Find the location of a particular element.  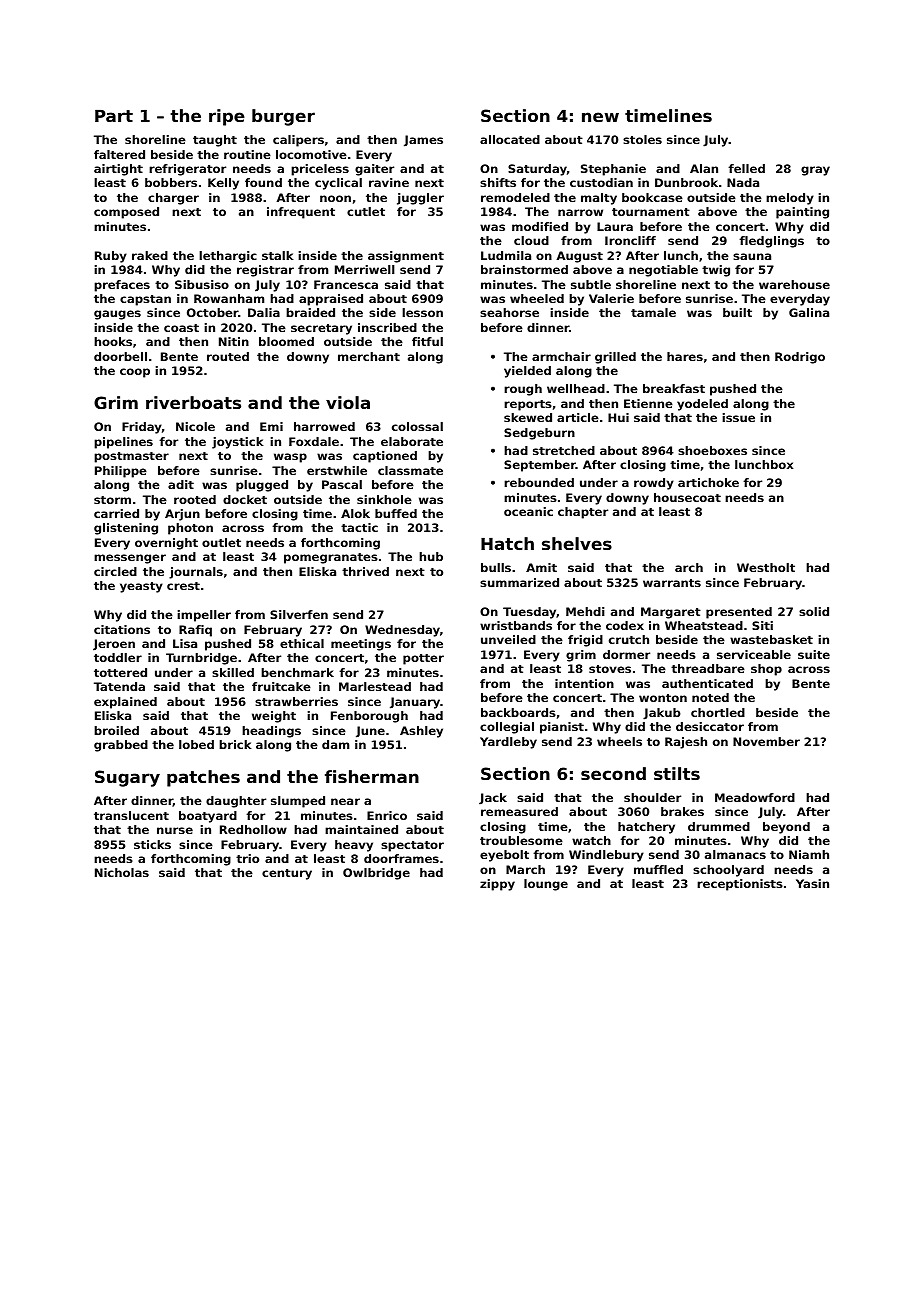

composed is located at coordinates (126, 213).
